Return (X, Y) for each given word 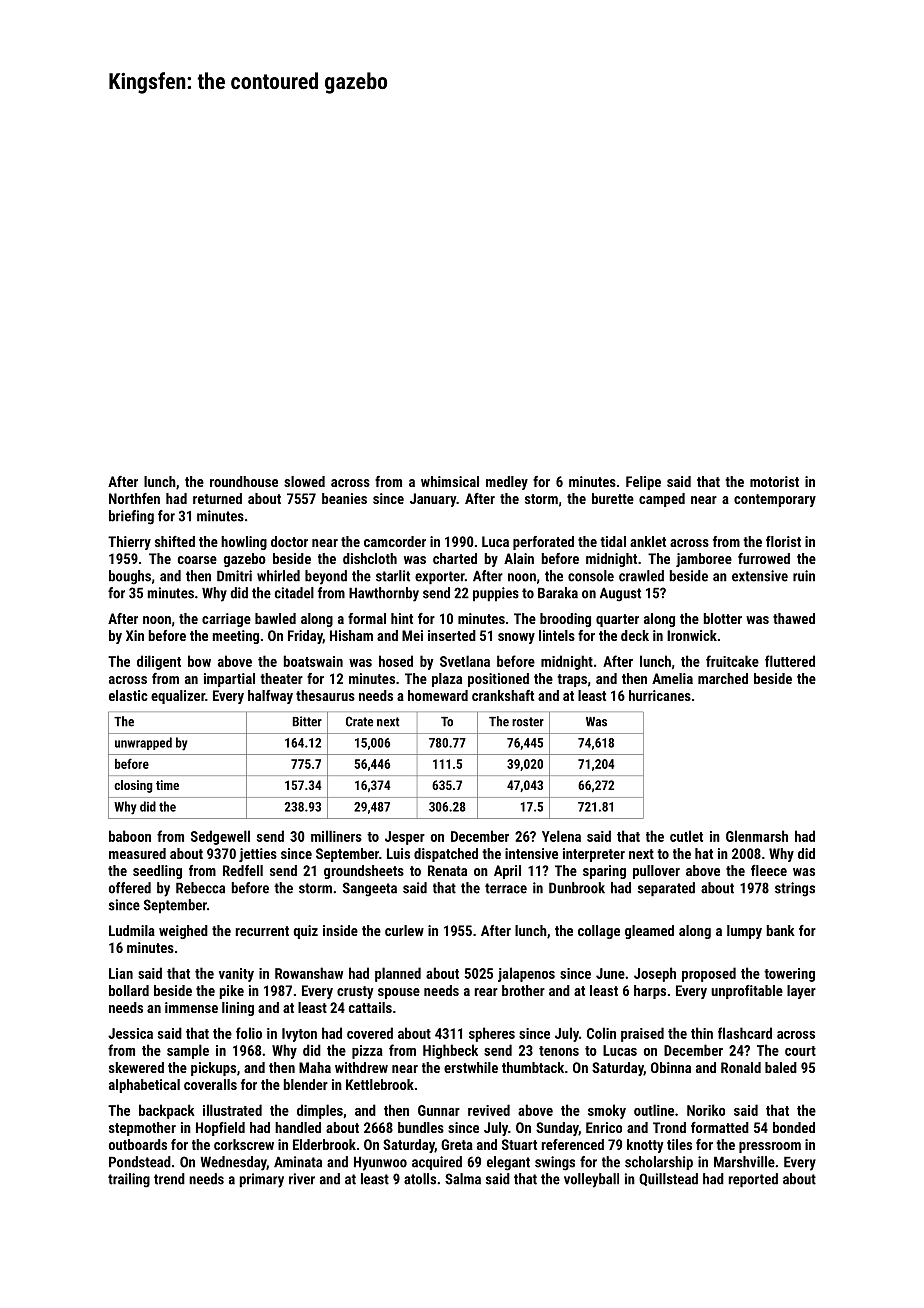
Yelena (561, 836)
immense (191, 1007)
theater (281, 678)
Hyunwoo (380, 1163)
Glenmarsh (757, 836)
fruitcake (732, 661)
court (800, 1051)
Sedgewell (220, 837)
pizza (367, 1052)
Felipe (643, 483)
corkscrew (244, 1144)
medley (507, 483)
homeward (438, 695)
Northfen (134, 498)
